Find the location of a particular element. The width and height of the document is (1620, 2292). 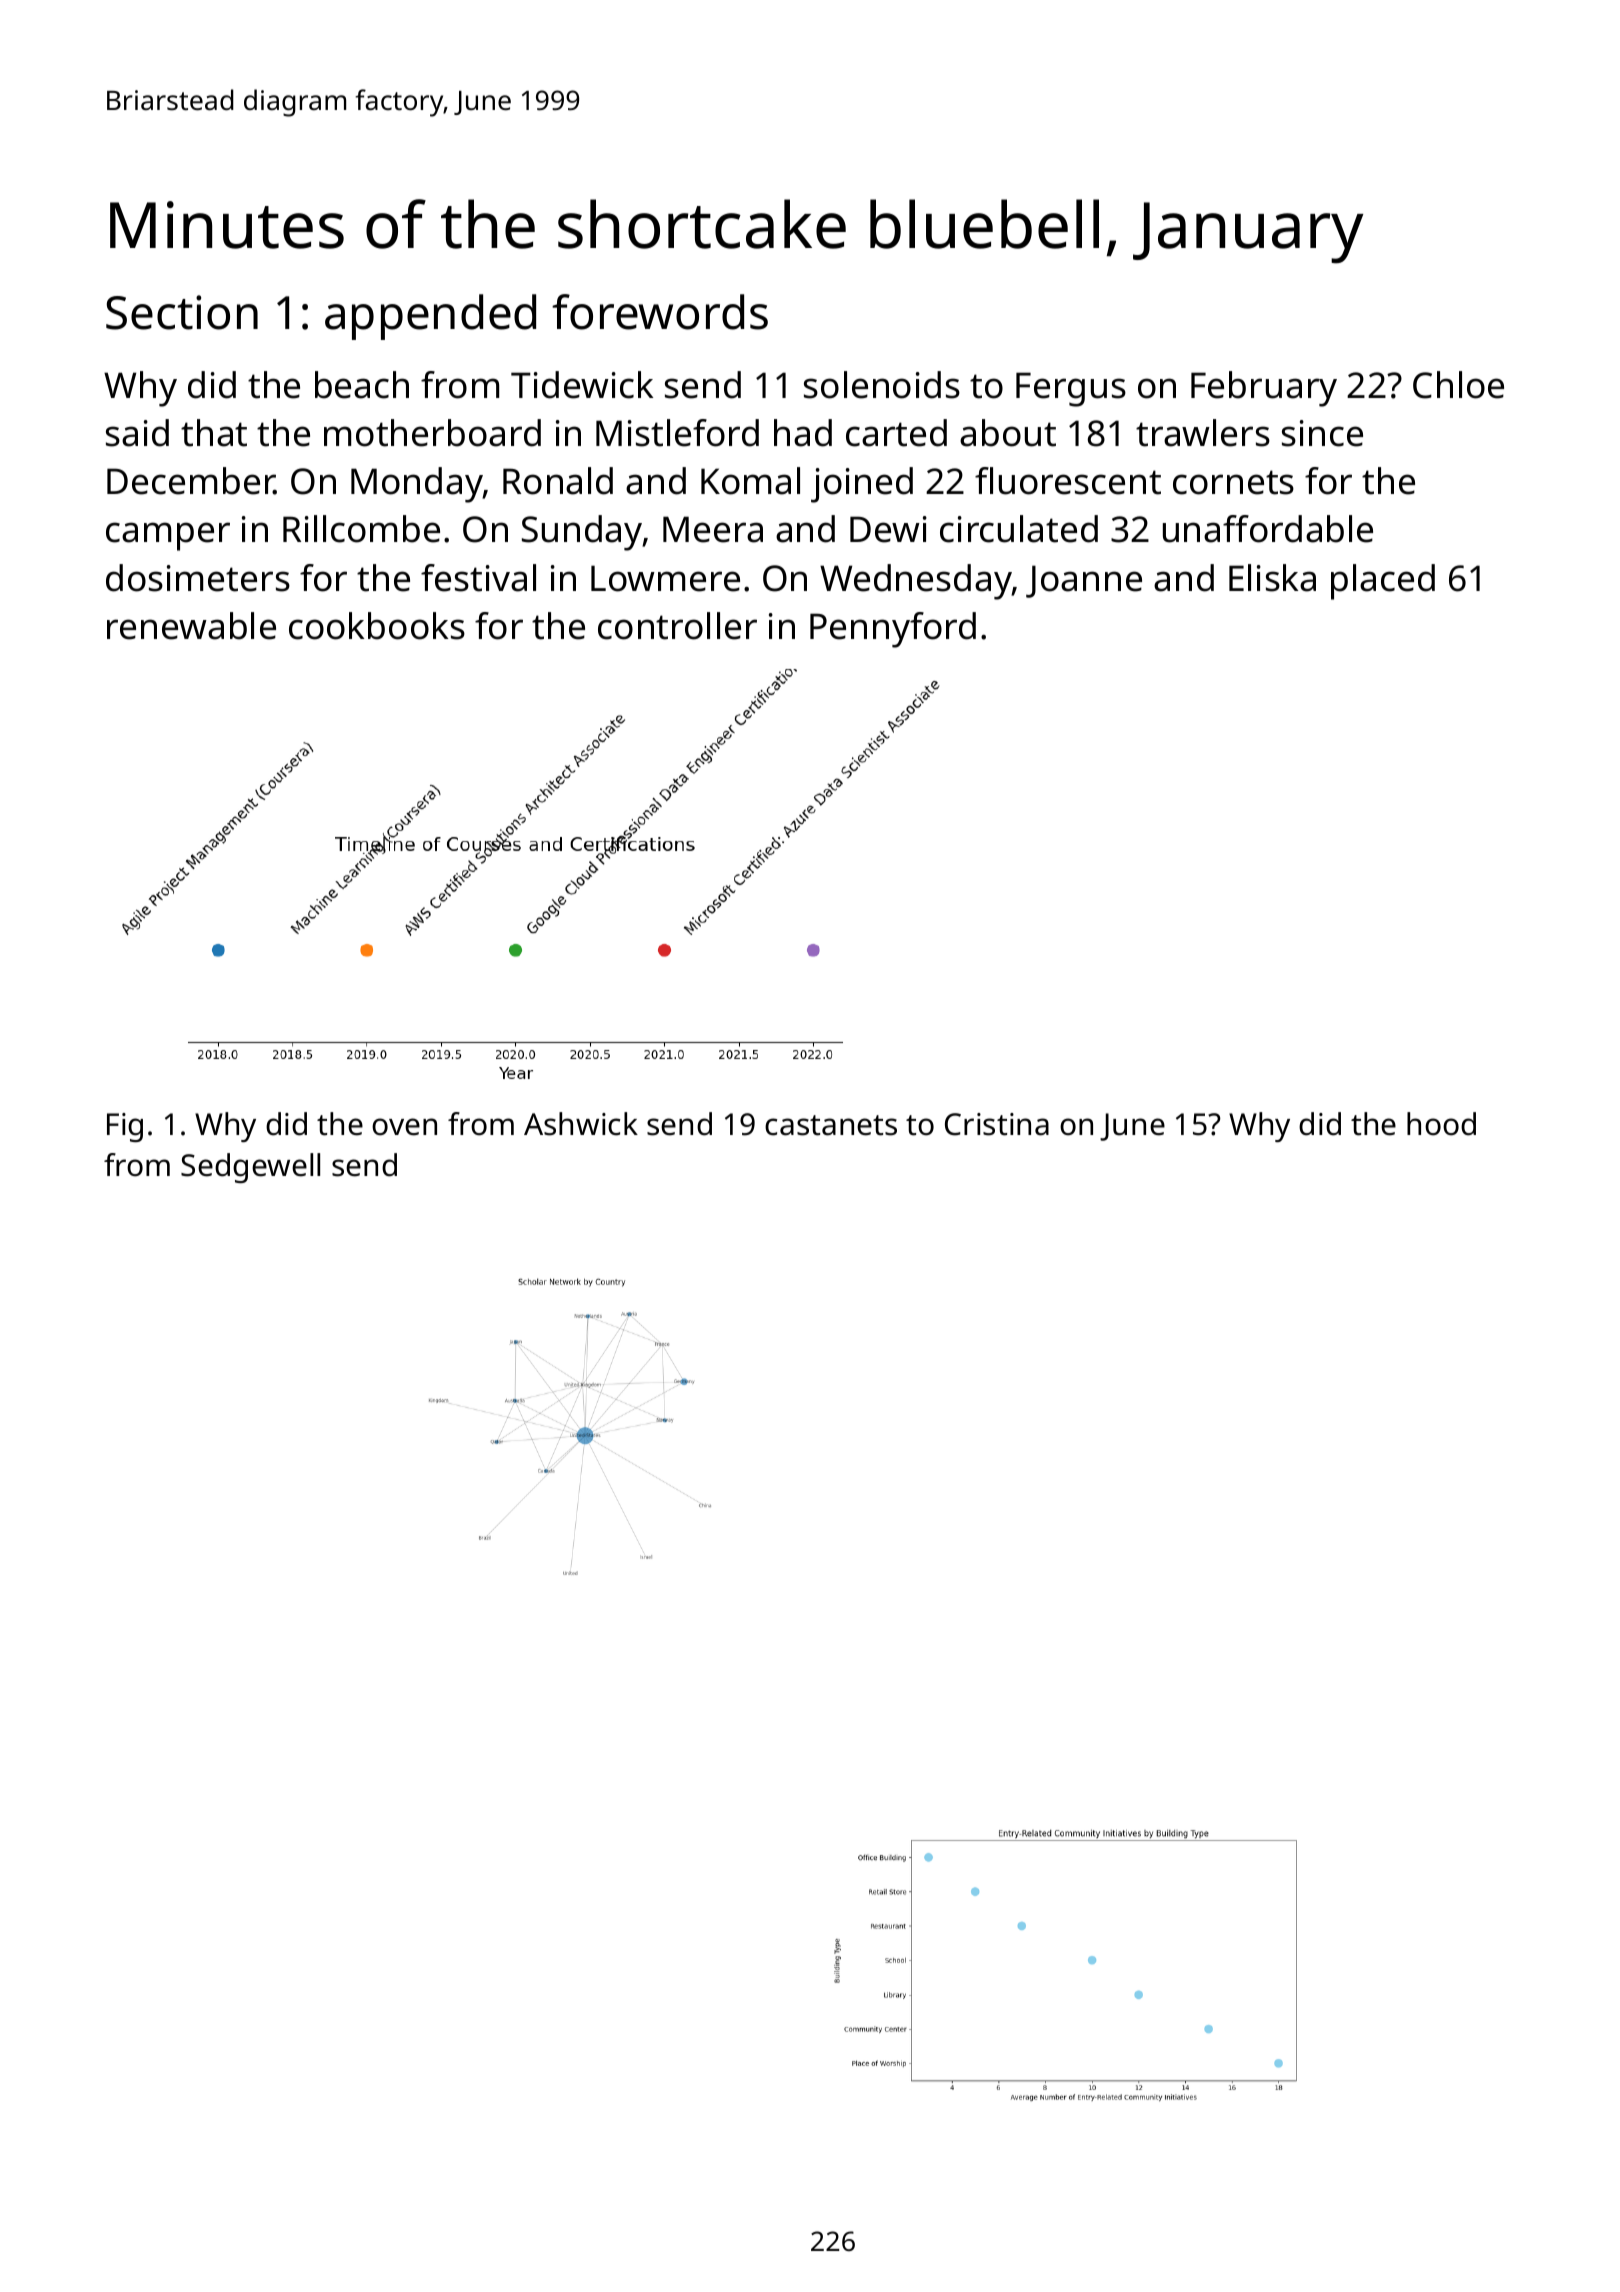

Meera is located at coordinates (713, 529).
